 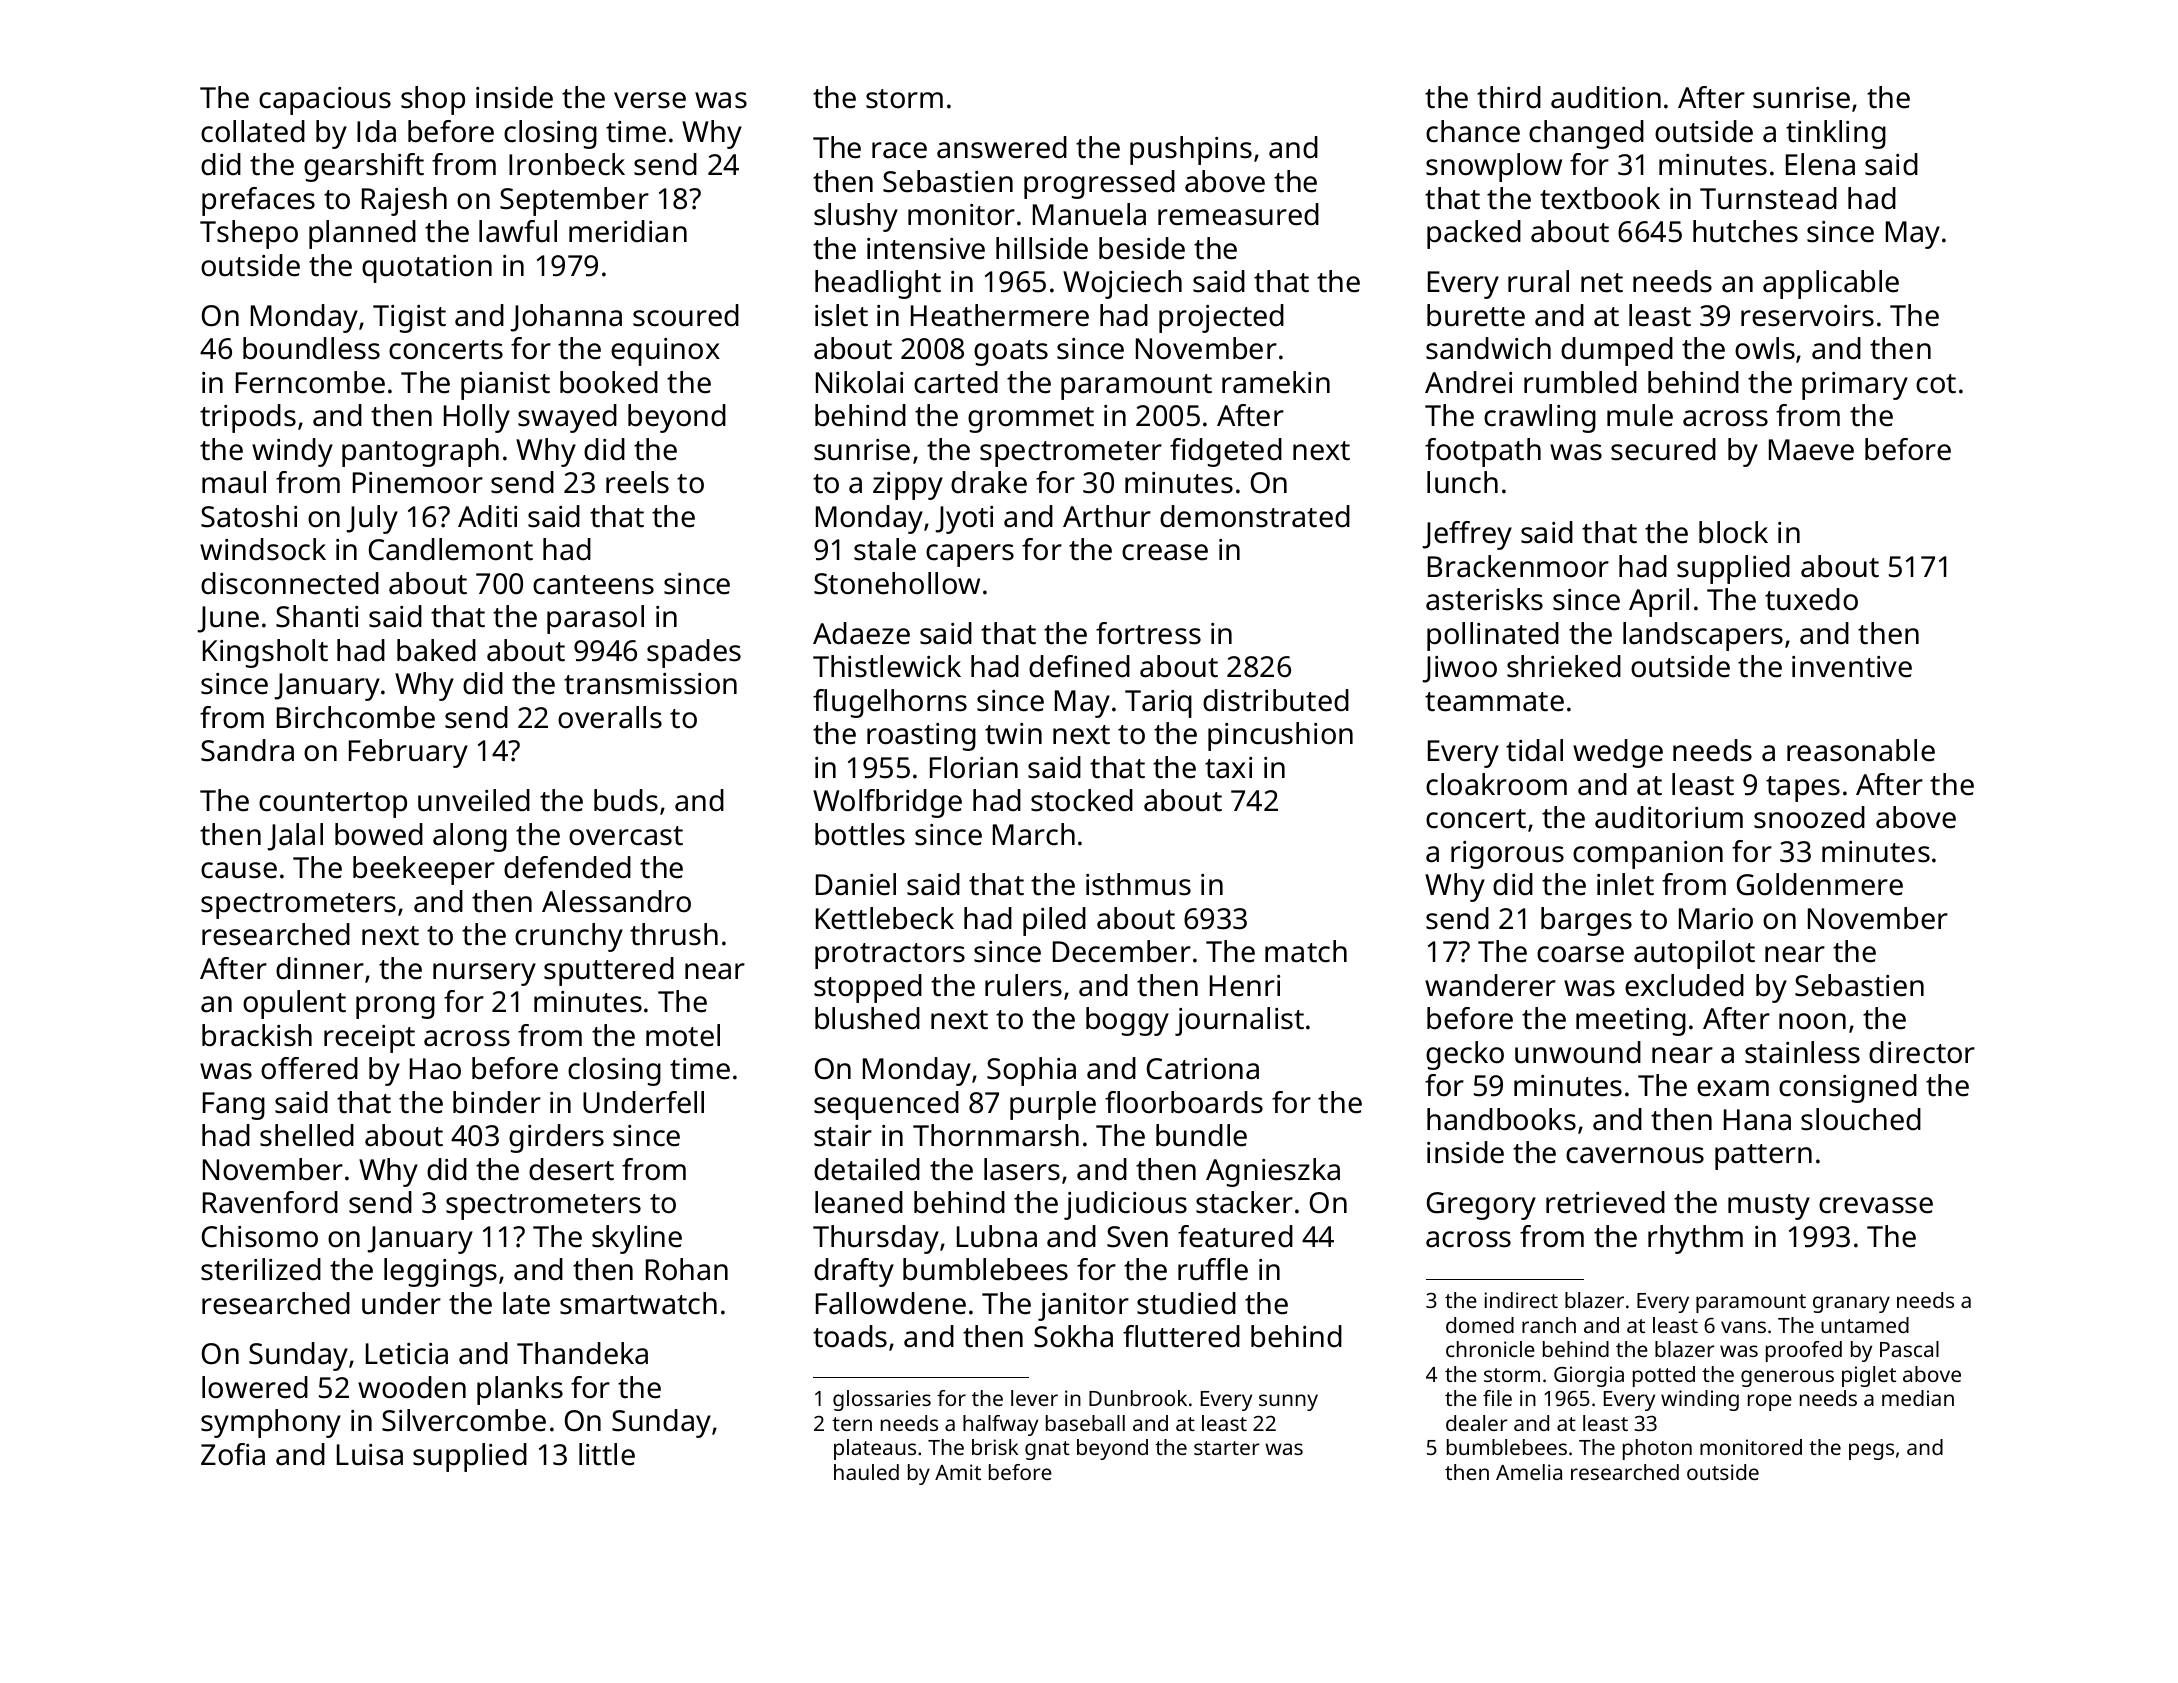 I want to click on answered, so click(x=1002, y=147).
